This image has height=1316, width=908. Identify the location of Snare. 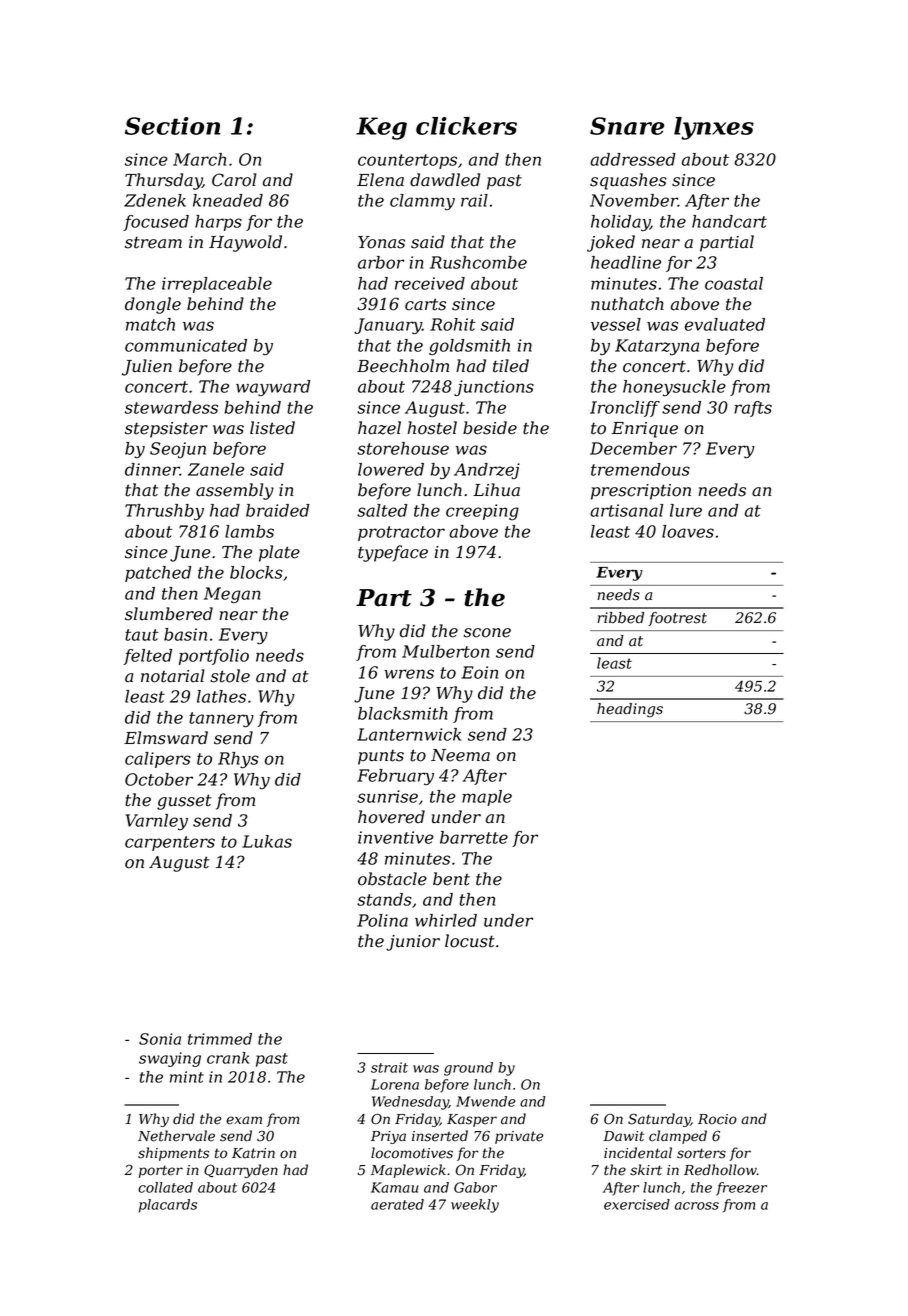
(627, 126).
